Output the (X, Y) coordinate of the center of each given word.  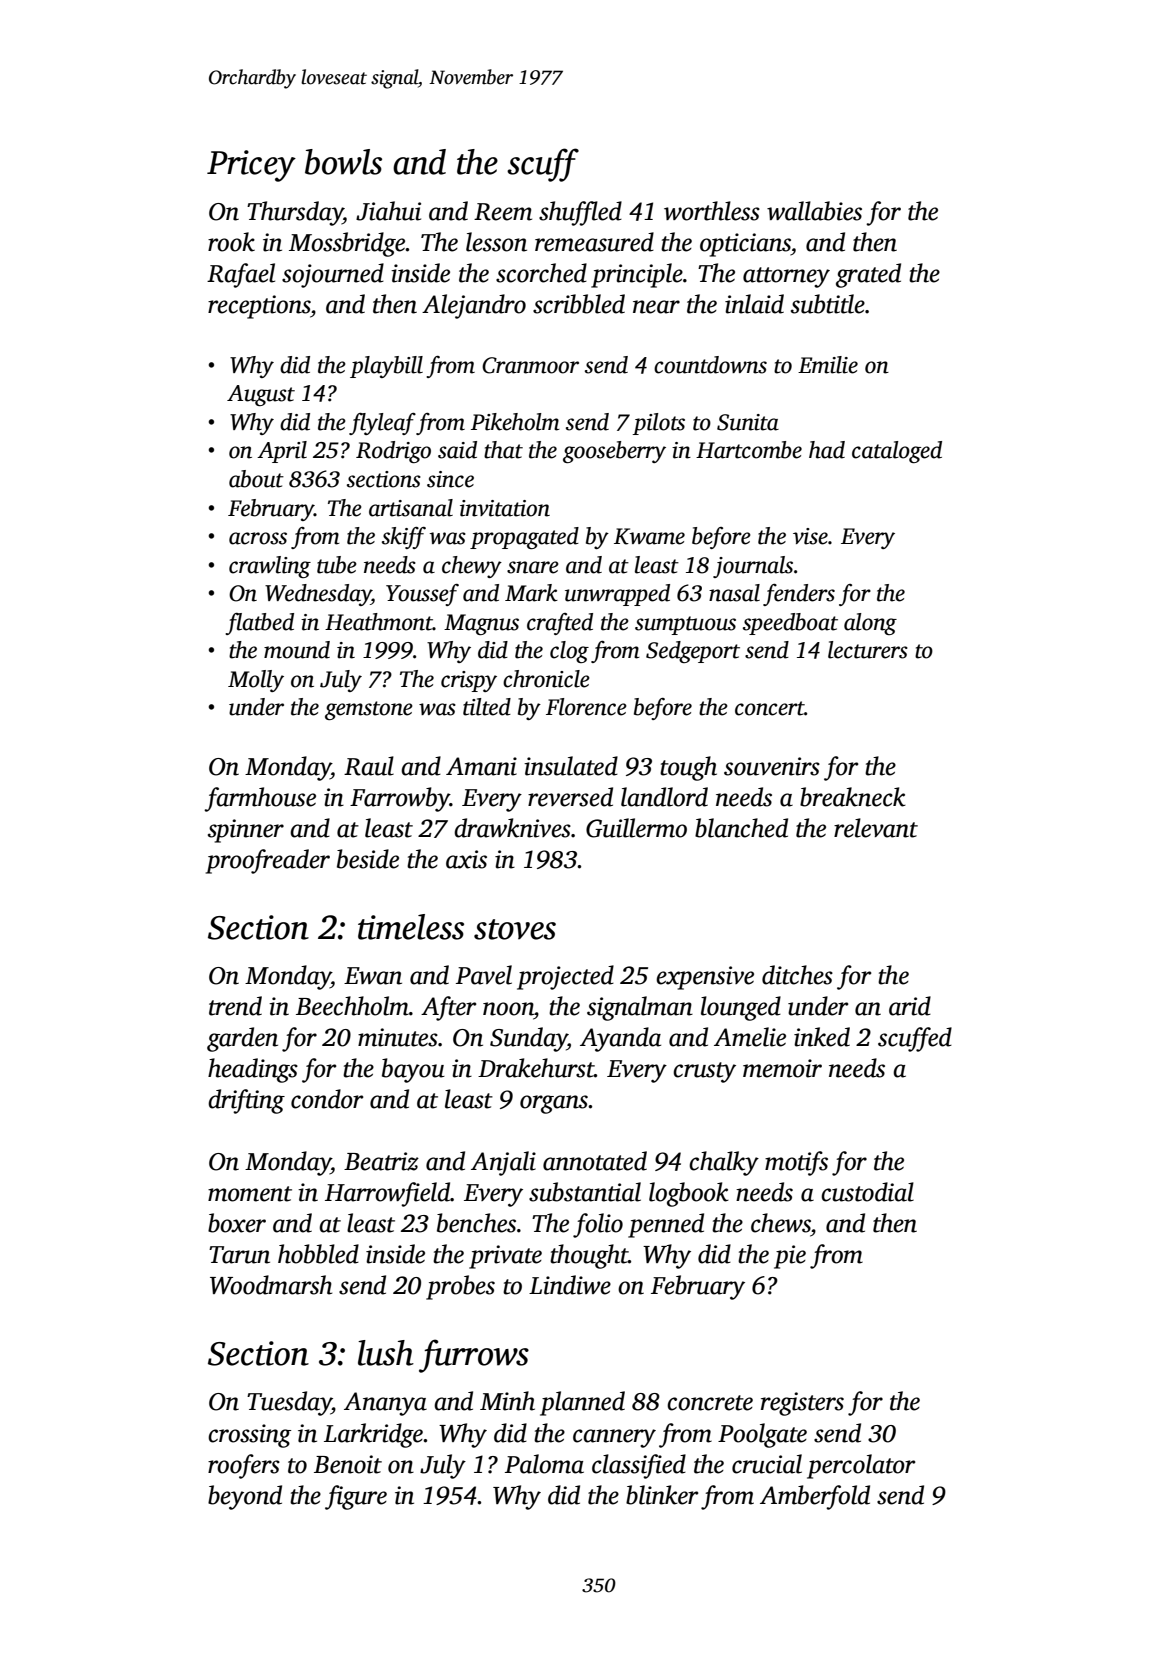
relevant (876, 828)
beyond (245, 1497)
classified (639, 1466)
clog (569, 652)
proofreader (268, 861)
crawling (270, 567)
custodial (867, 1192)
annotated (595, 1161)
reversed (570, 797)
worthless (712, 211)
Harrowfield (388, 1194)
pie (790, 1257)
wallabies (814, 211)
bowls (343, 162)
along (870, 624)
